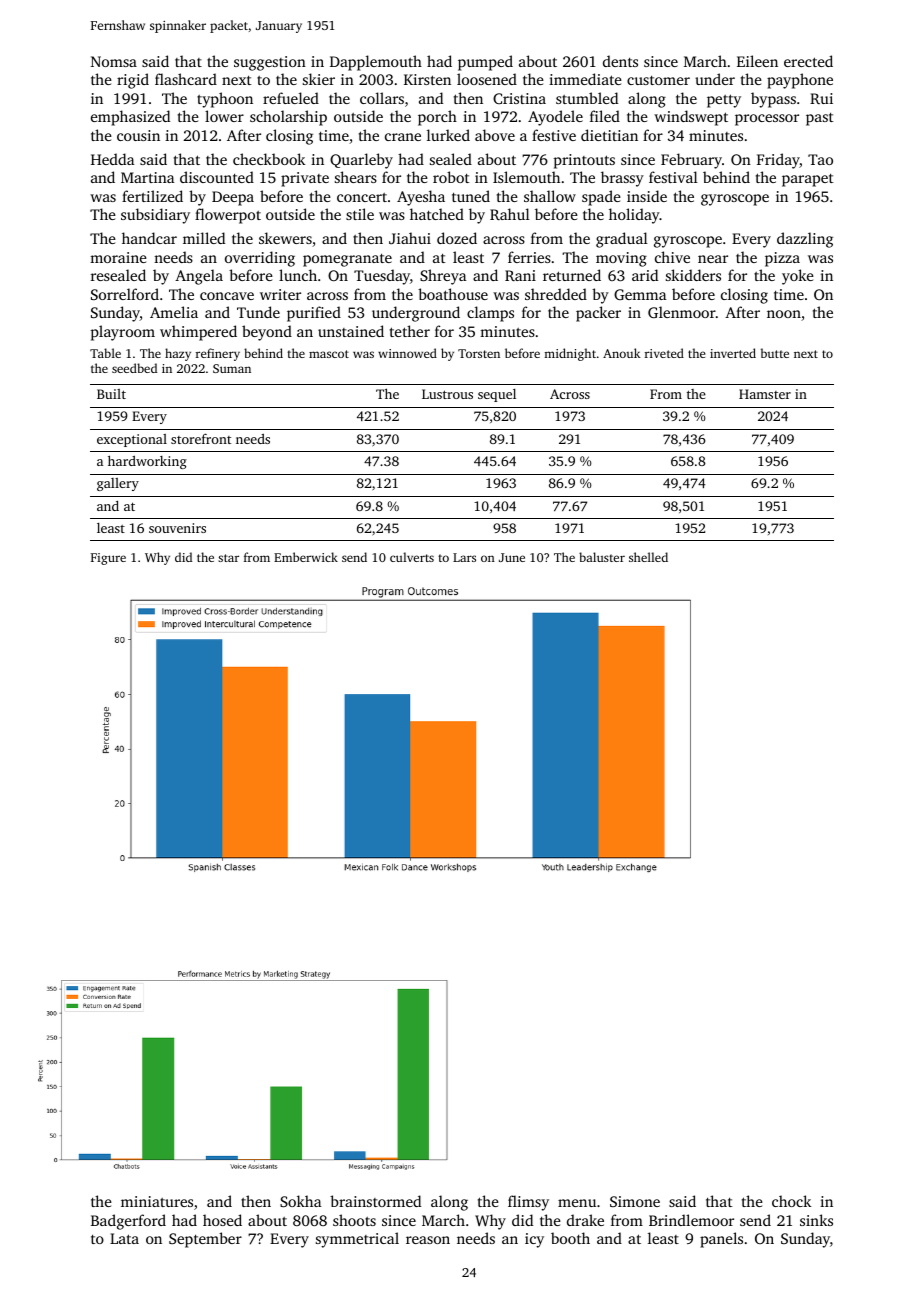  I want to click on Rui, so click(821, 98).
